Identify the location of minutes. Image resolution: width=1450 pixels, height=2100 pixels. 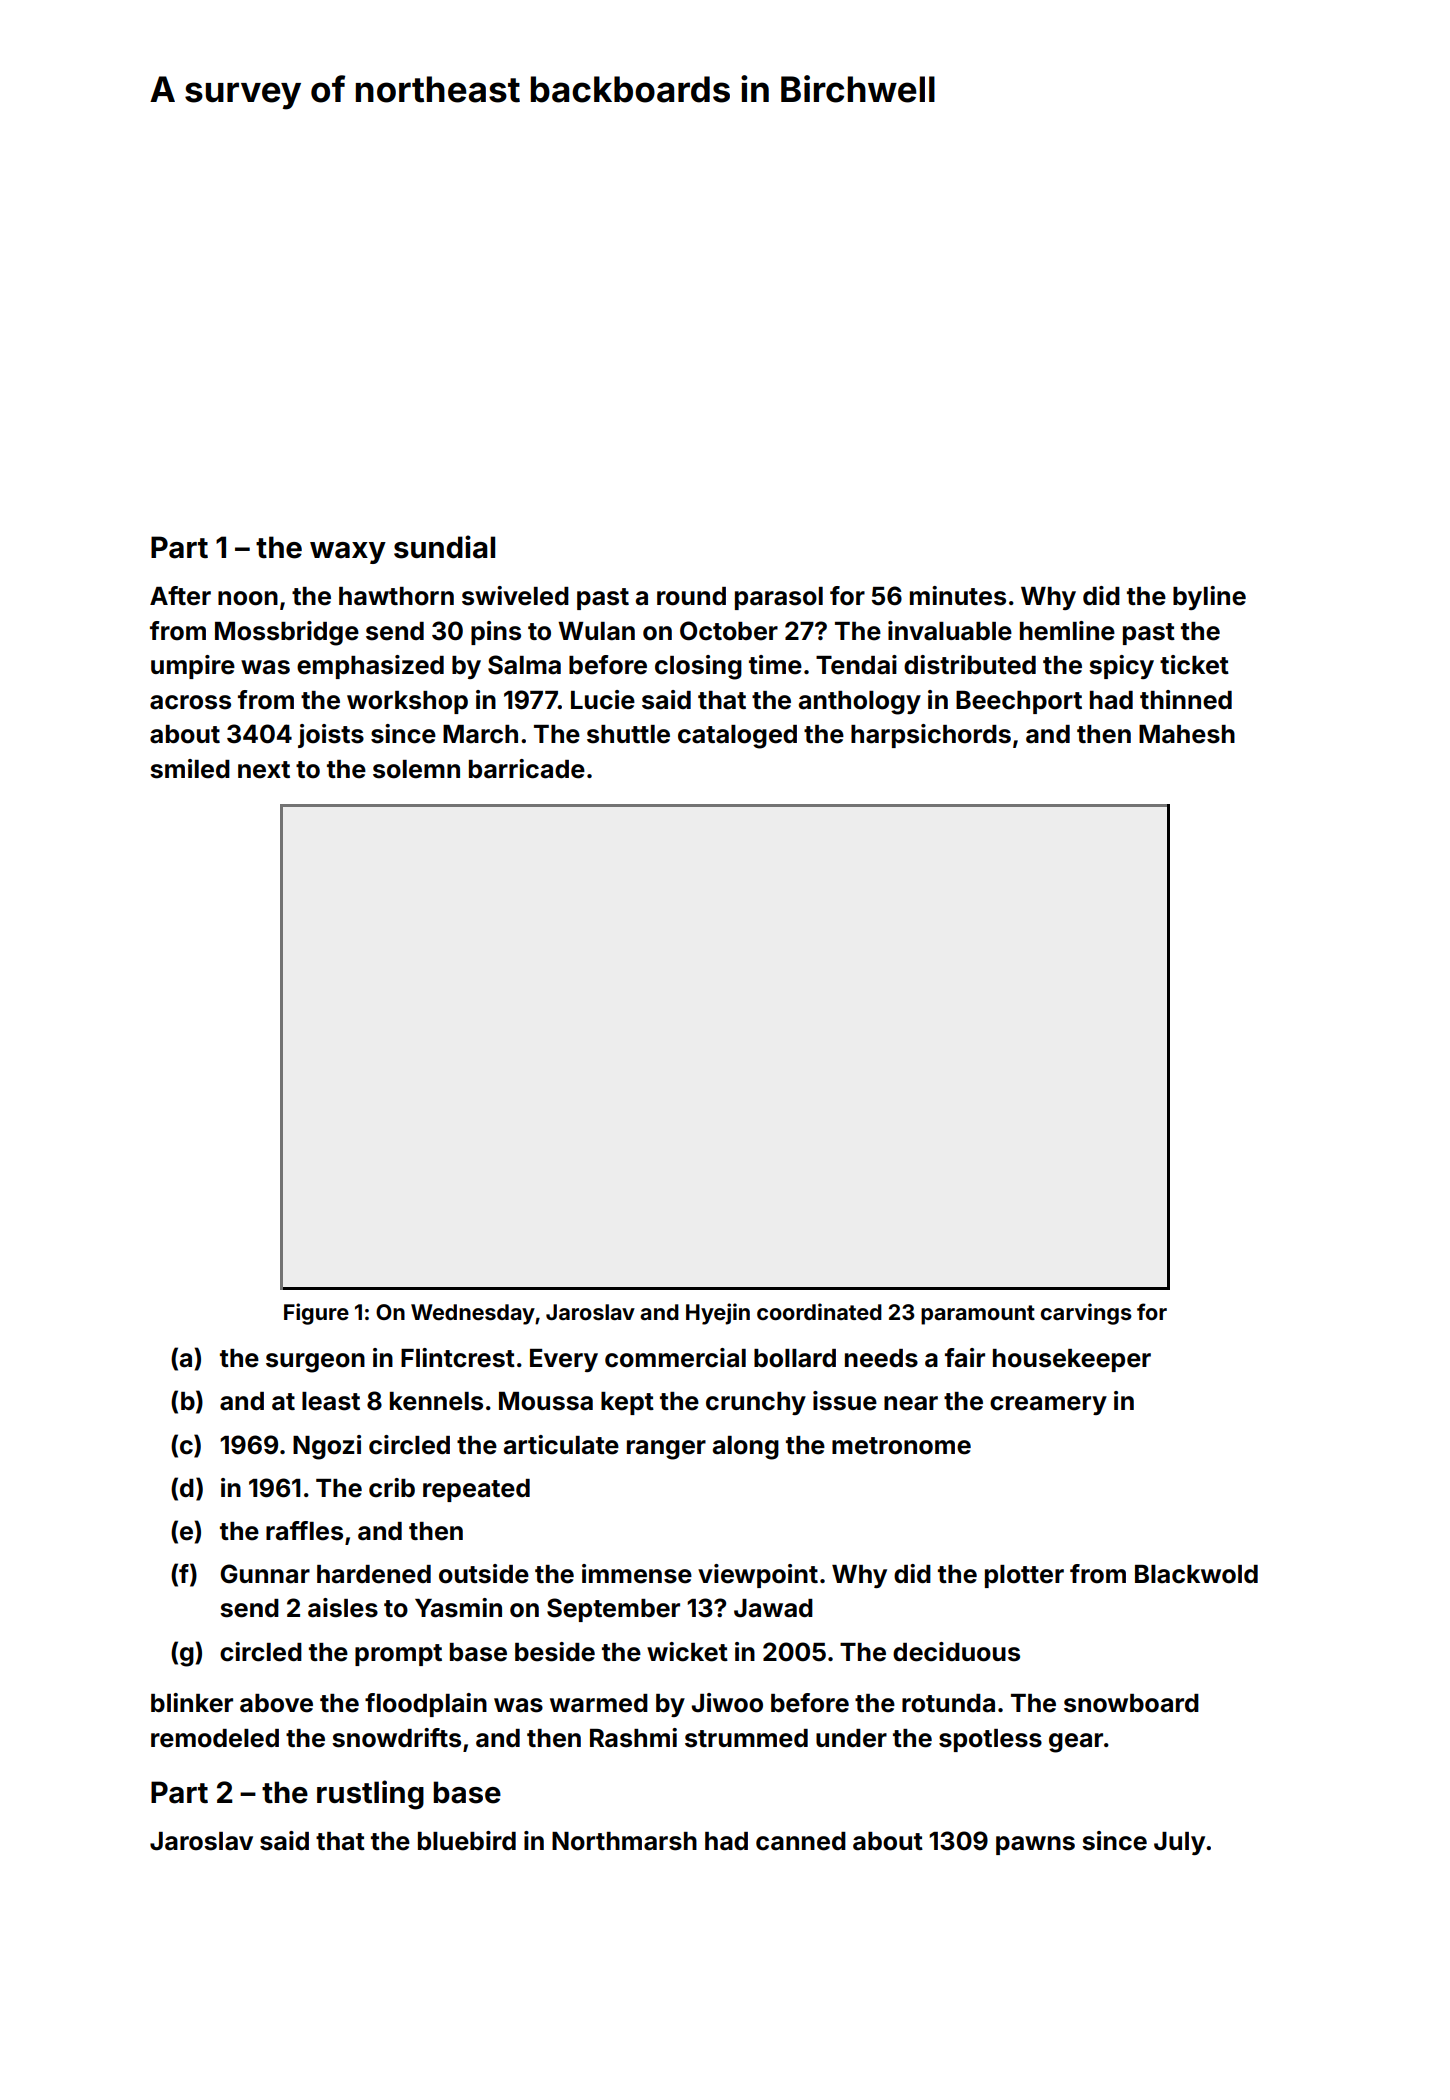
(958, 596).
